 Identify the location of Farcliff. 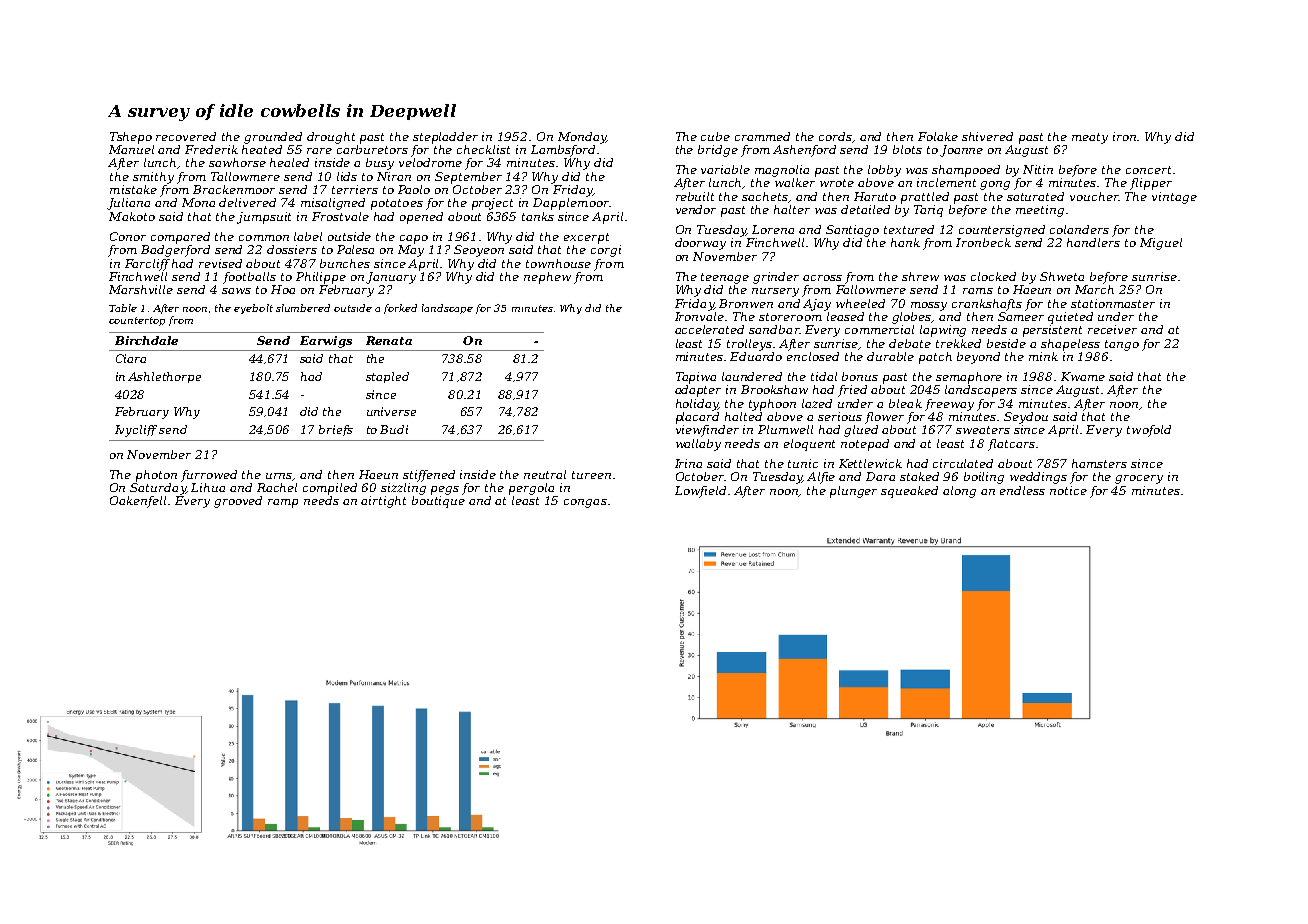
(147, 265).
